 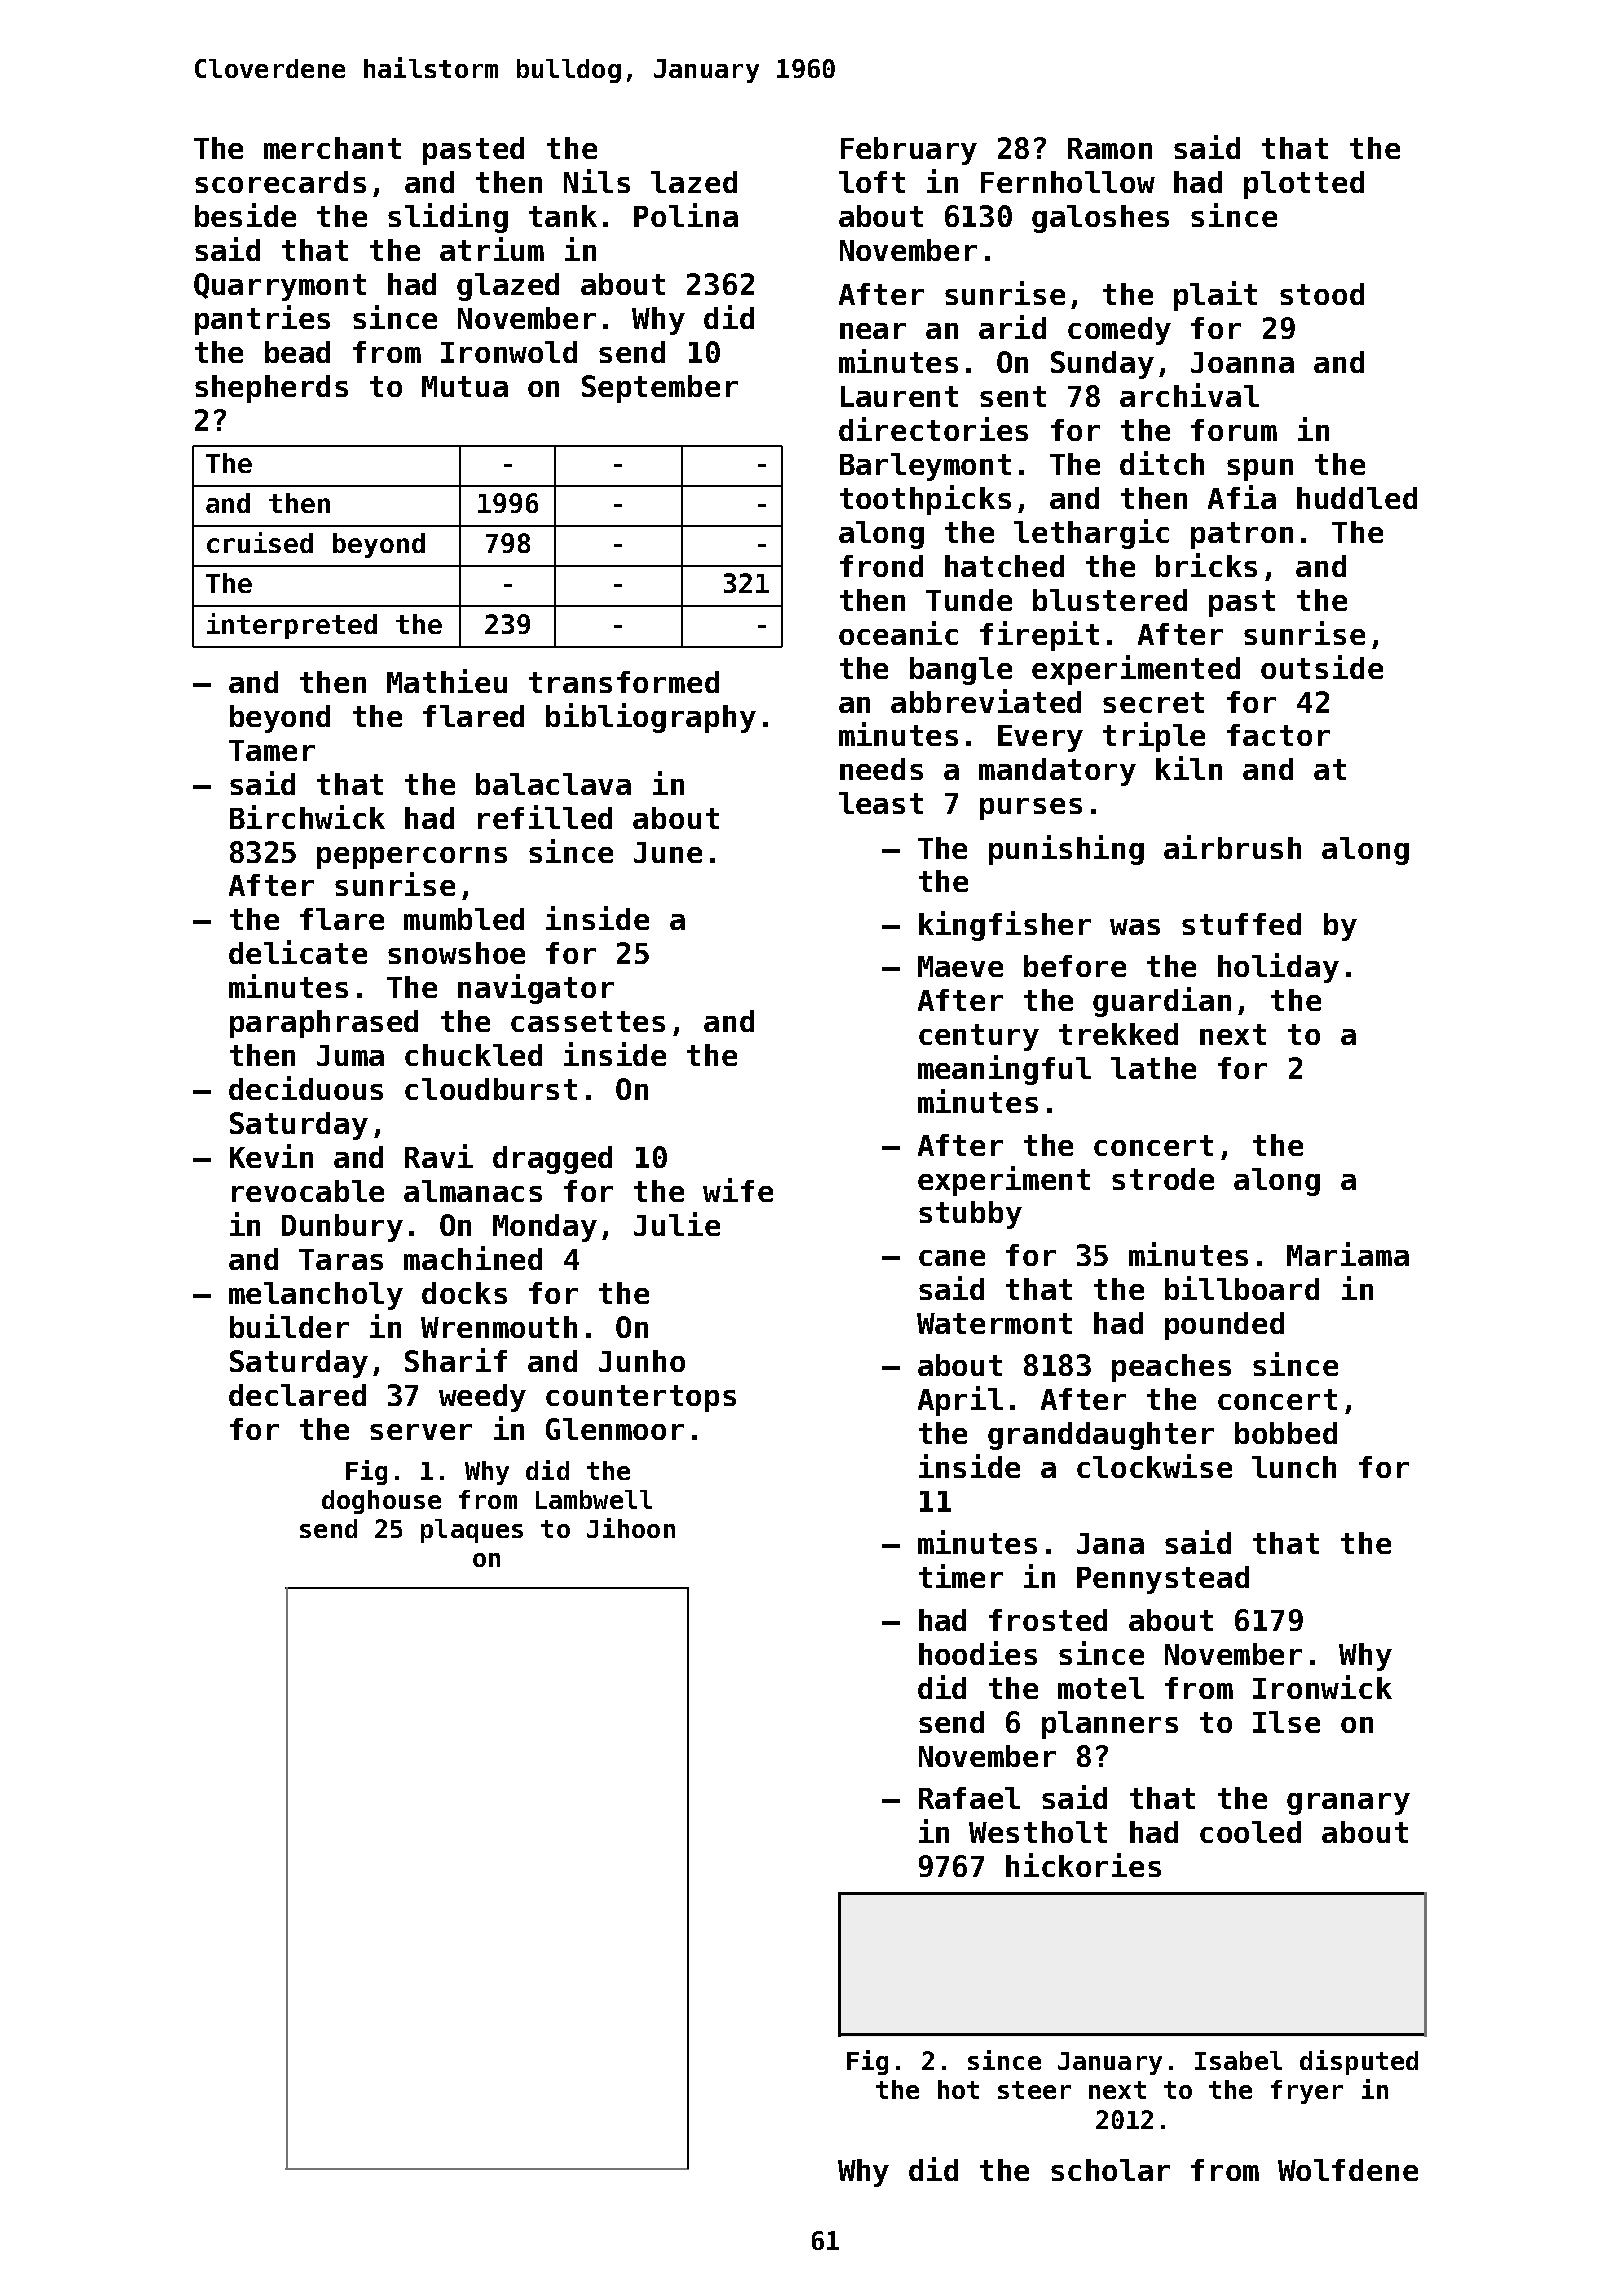 What do you see at coordinates (1304, 185) in the screenshot?
I see `plotted` at bounding box center [1304, 185].
